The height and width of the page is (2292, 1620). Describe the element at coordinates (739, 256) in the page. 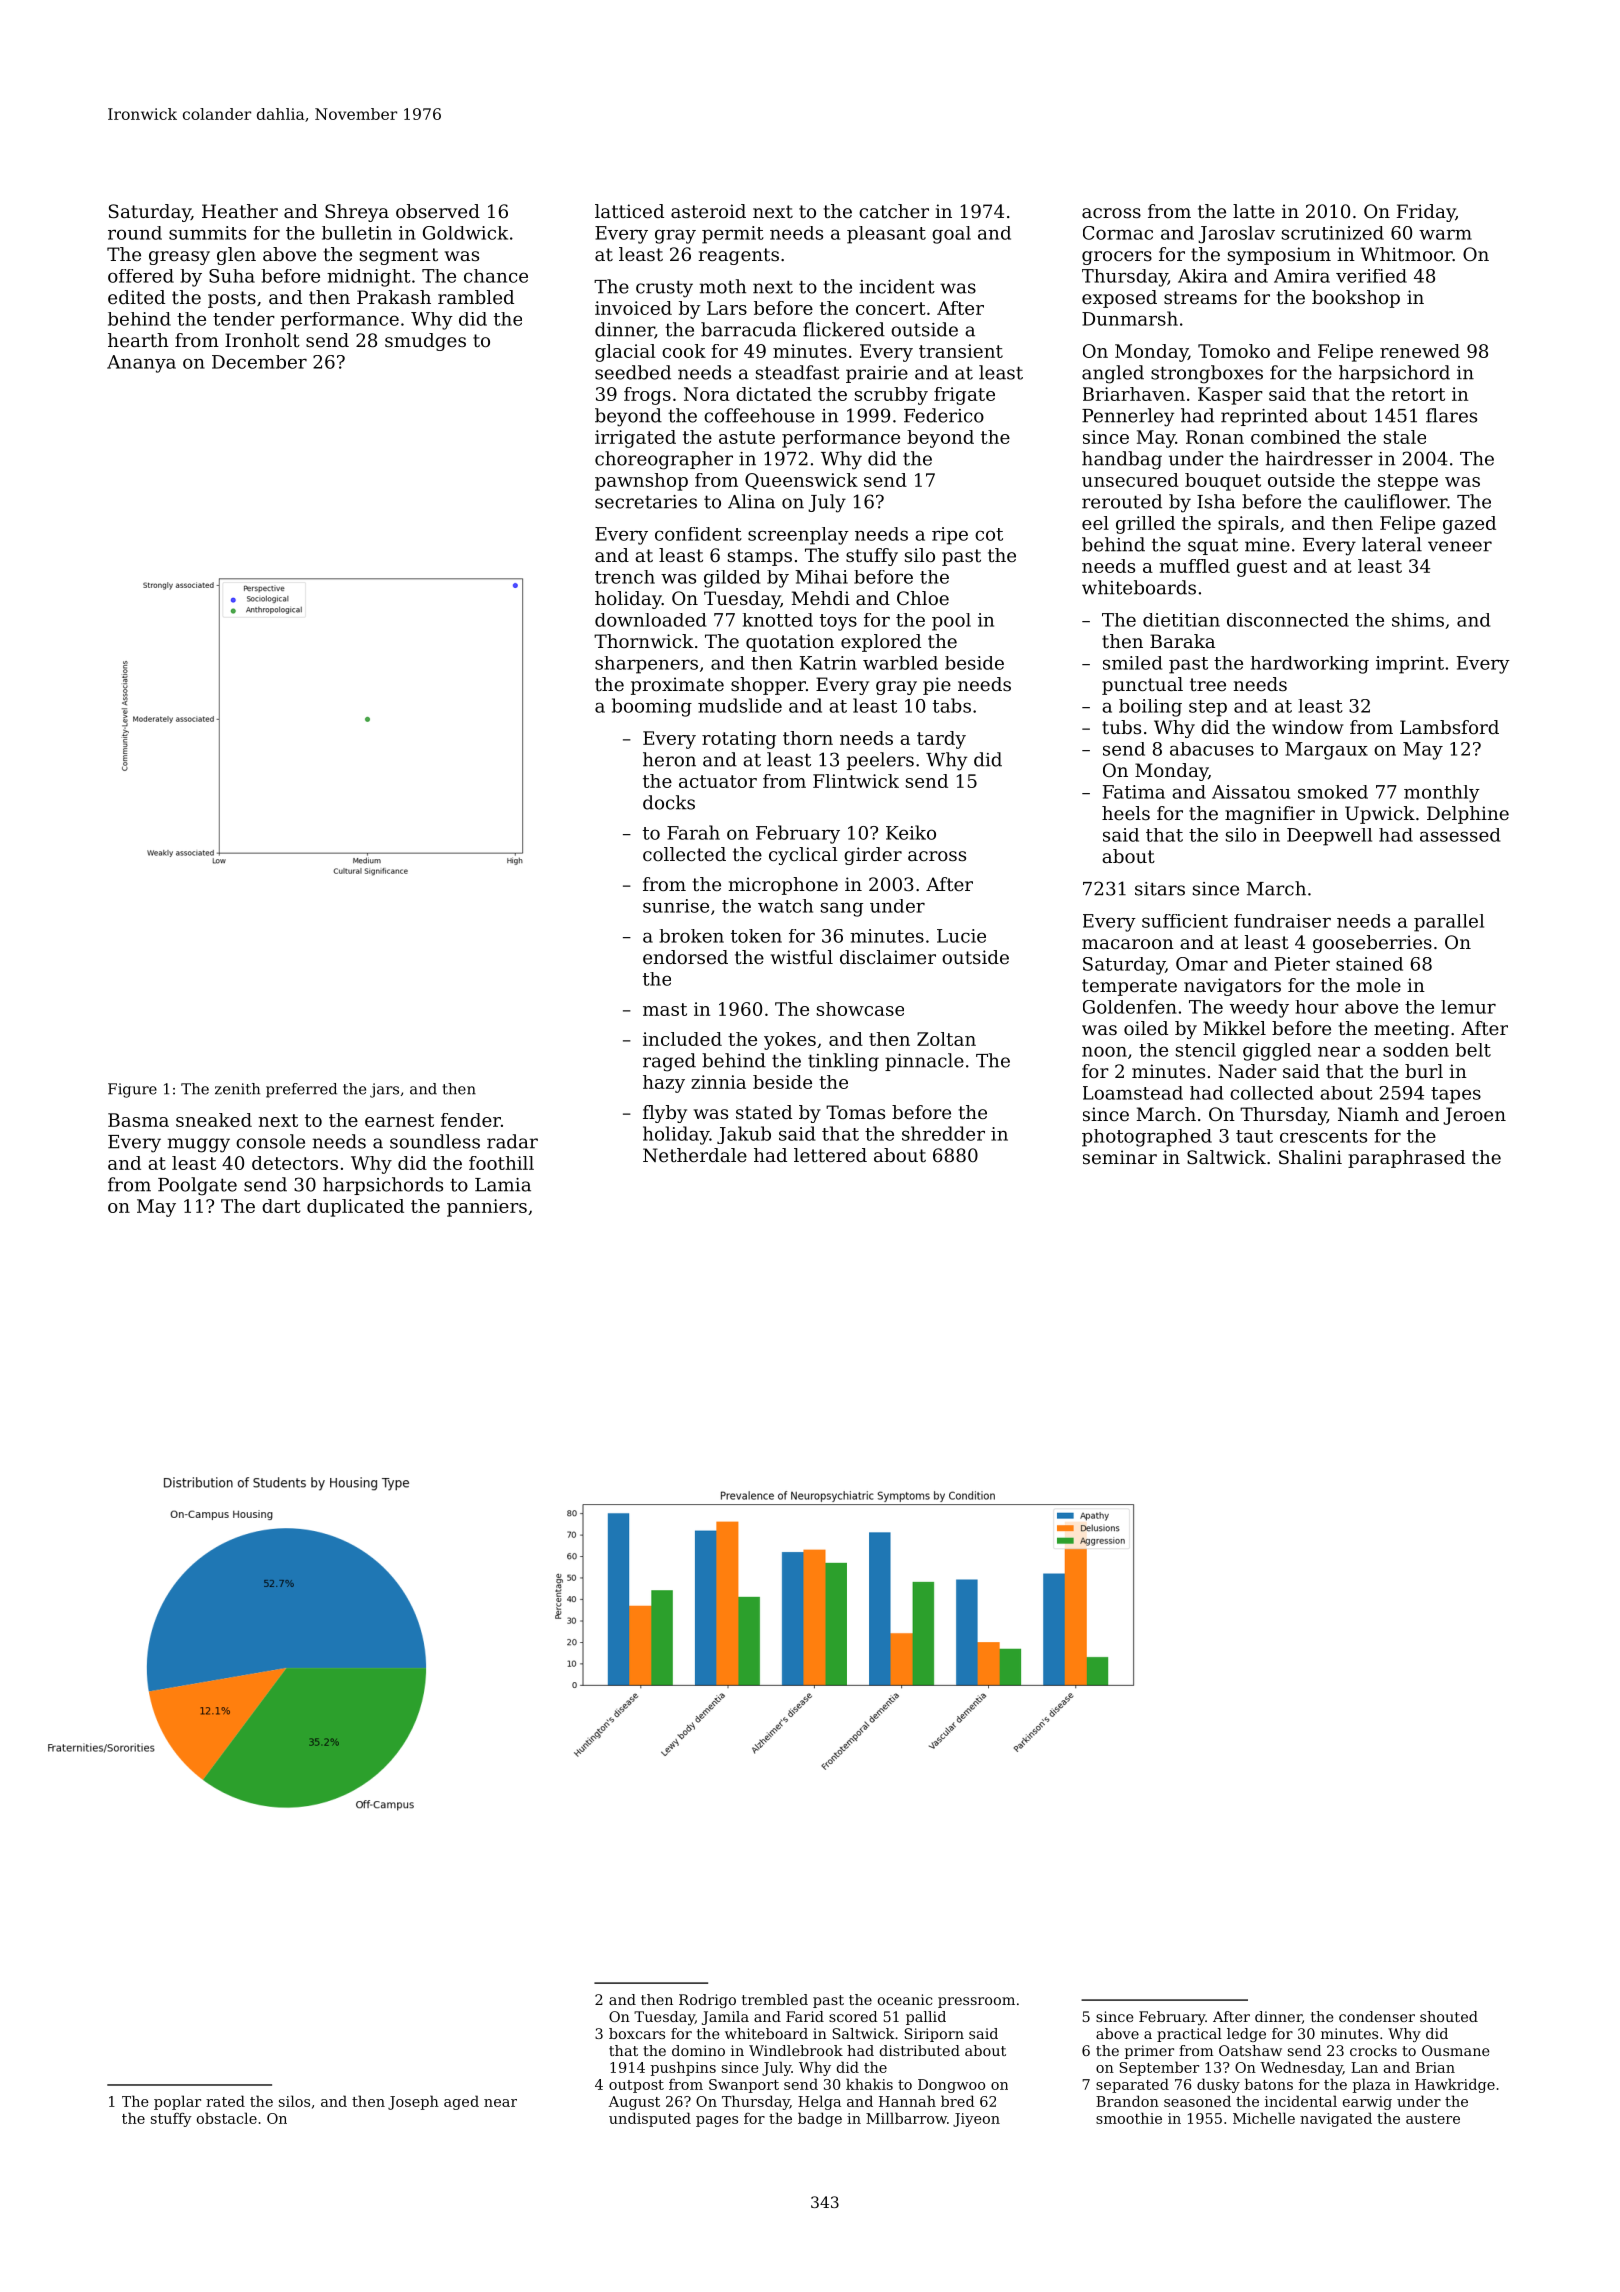

I see `reagents` at that location.
